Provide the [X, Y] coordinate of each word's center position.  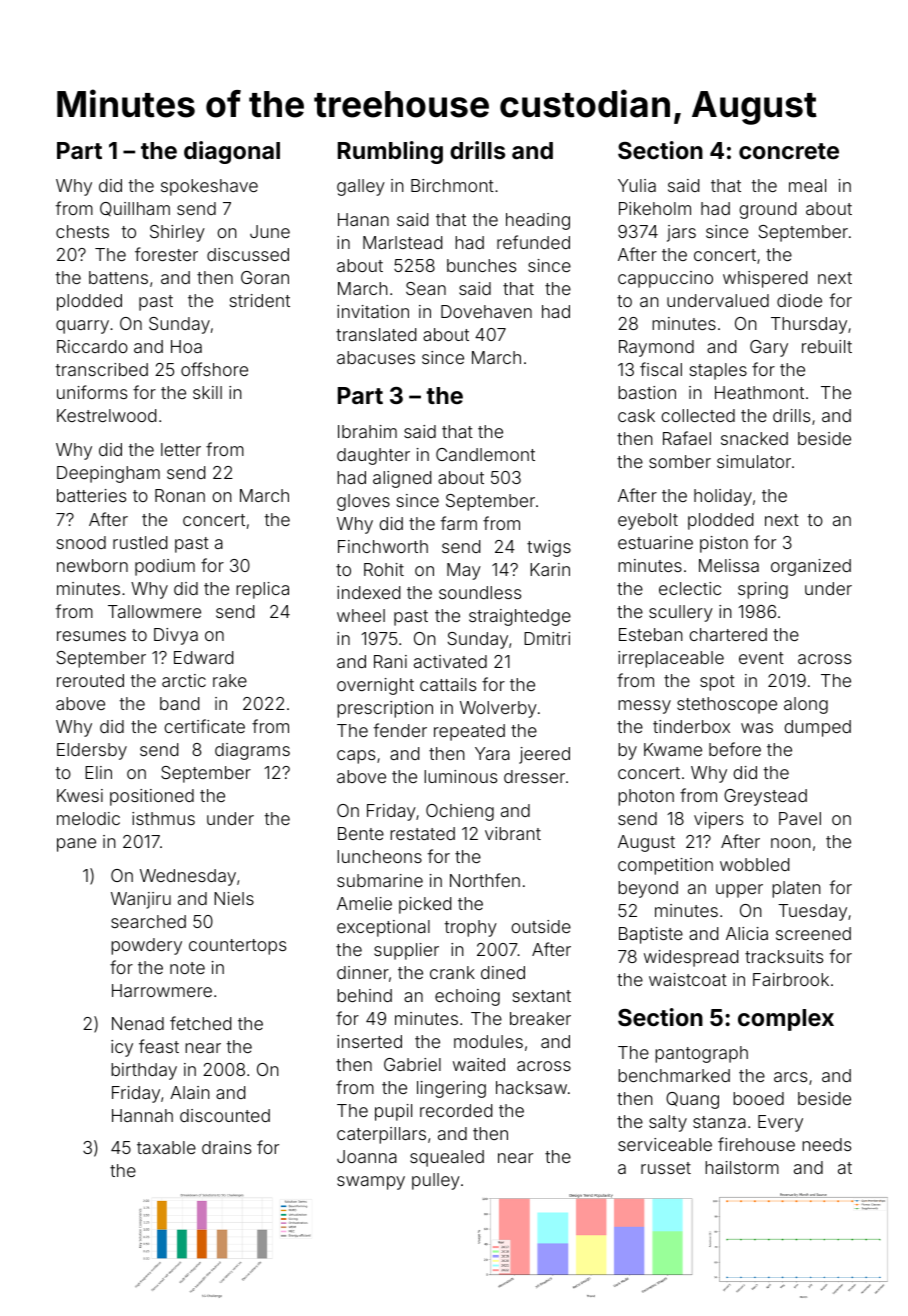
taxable [166, 1147]
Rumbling [390, 152]
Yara [492, 753]
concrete [789, 151]
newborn [92, 565]
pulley [436, 1181]
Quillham [135, 209]
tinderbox [691, 726]
